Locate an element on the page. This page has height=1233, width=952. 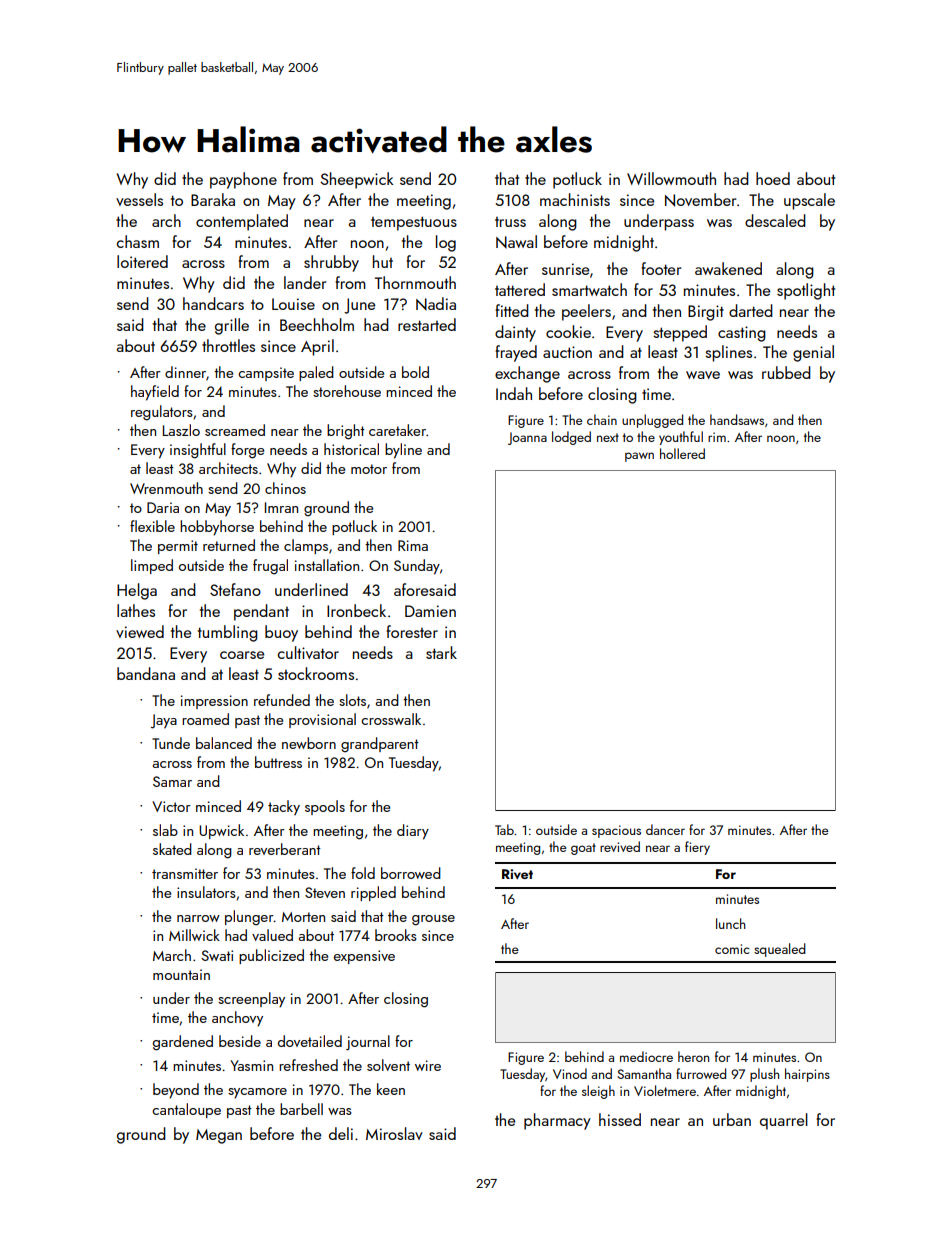
payphone is located at coordinates (243, 180).
